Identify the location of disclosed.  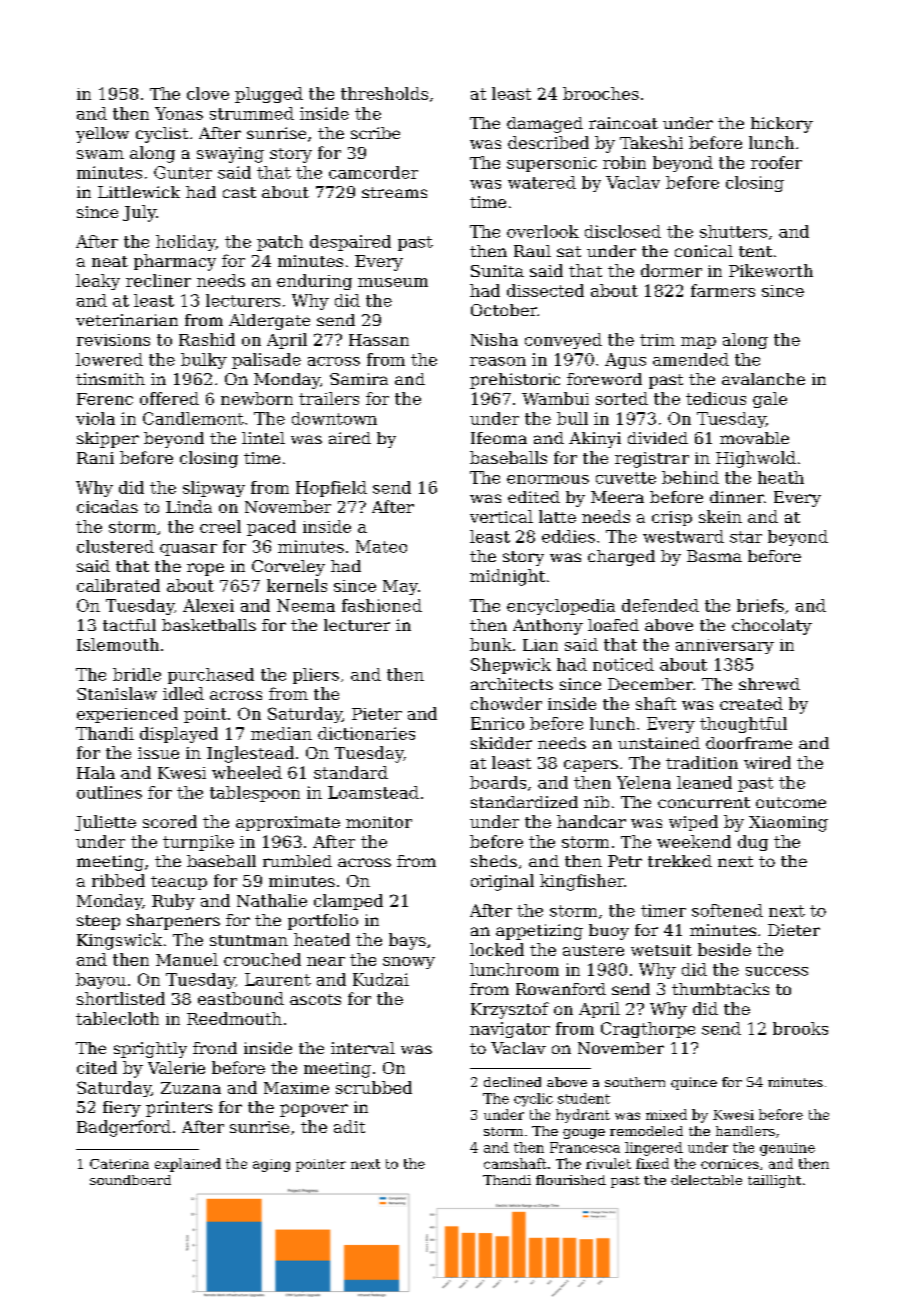
(623, 231).
